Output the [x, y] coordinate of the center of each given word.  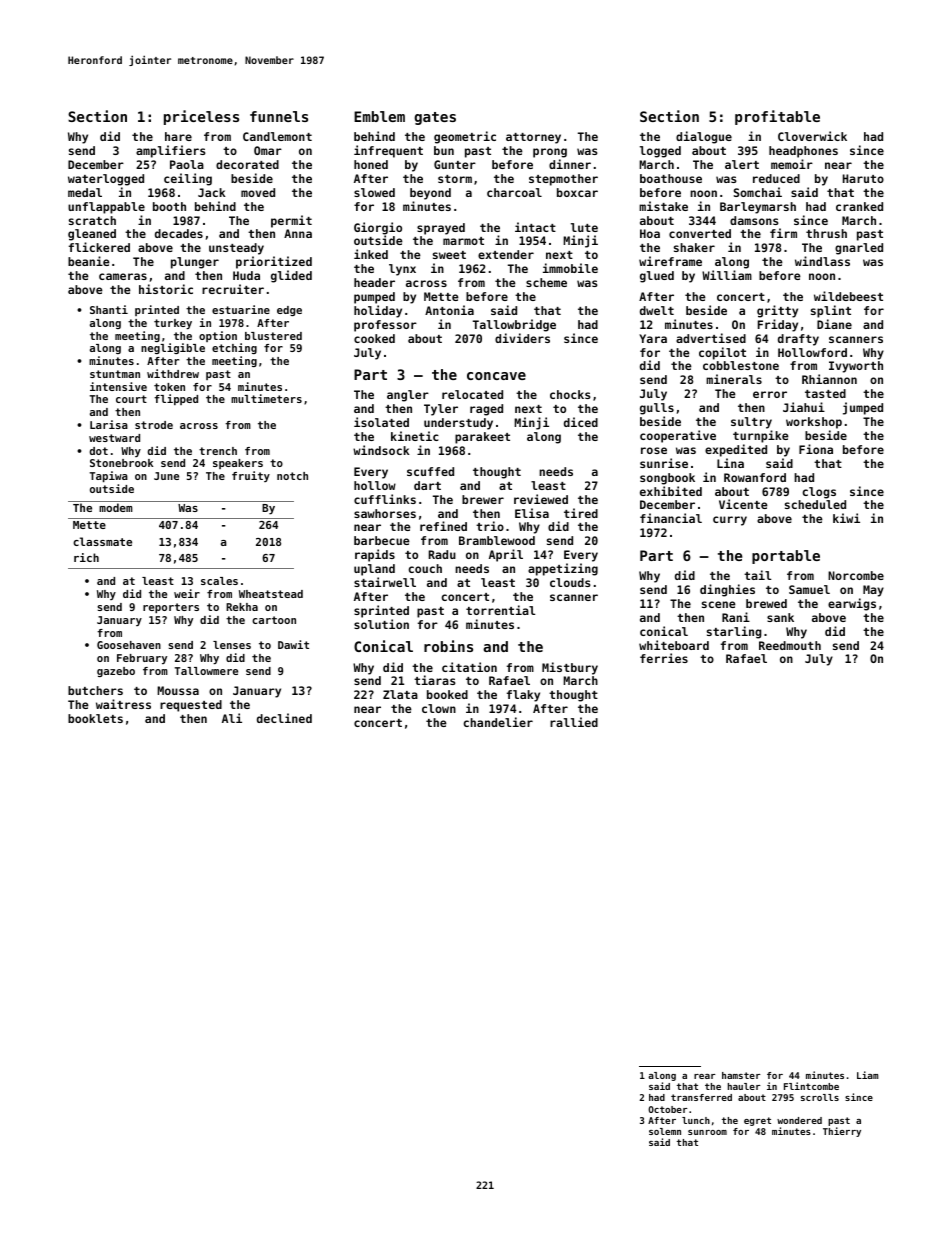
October [667, 1109]
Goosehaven [129, 645]
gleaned [92, 235]
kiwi [846, 518]
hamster [741, 1075]
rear [704, 1076]
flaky [523, 696]
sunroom [707, 1132]
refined [443, 526]
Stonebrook [121, 463]
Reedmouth [790, 645]
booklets [95, 718]
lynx [402, 270]
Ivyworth [856, 367]
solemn [665, 1131]
